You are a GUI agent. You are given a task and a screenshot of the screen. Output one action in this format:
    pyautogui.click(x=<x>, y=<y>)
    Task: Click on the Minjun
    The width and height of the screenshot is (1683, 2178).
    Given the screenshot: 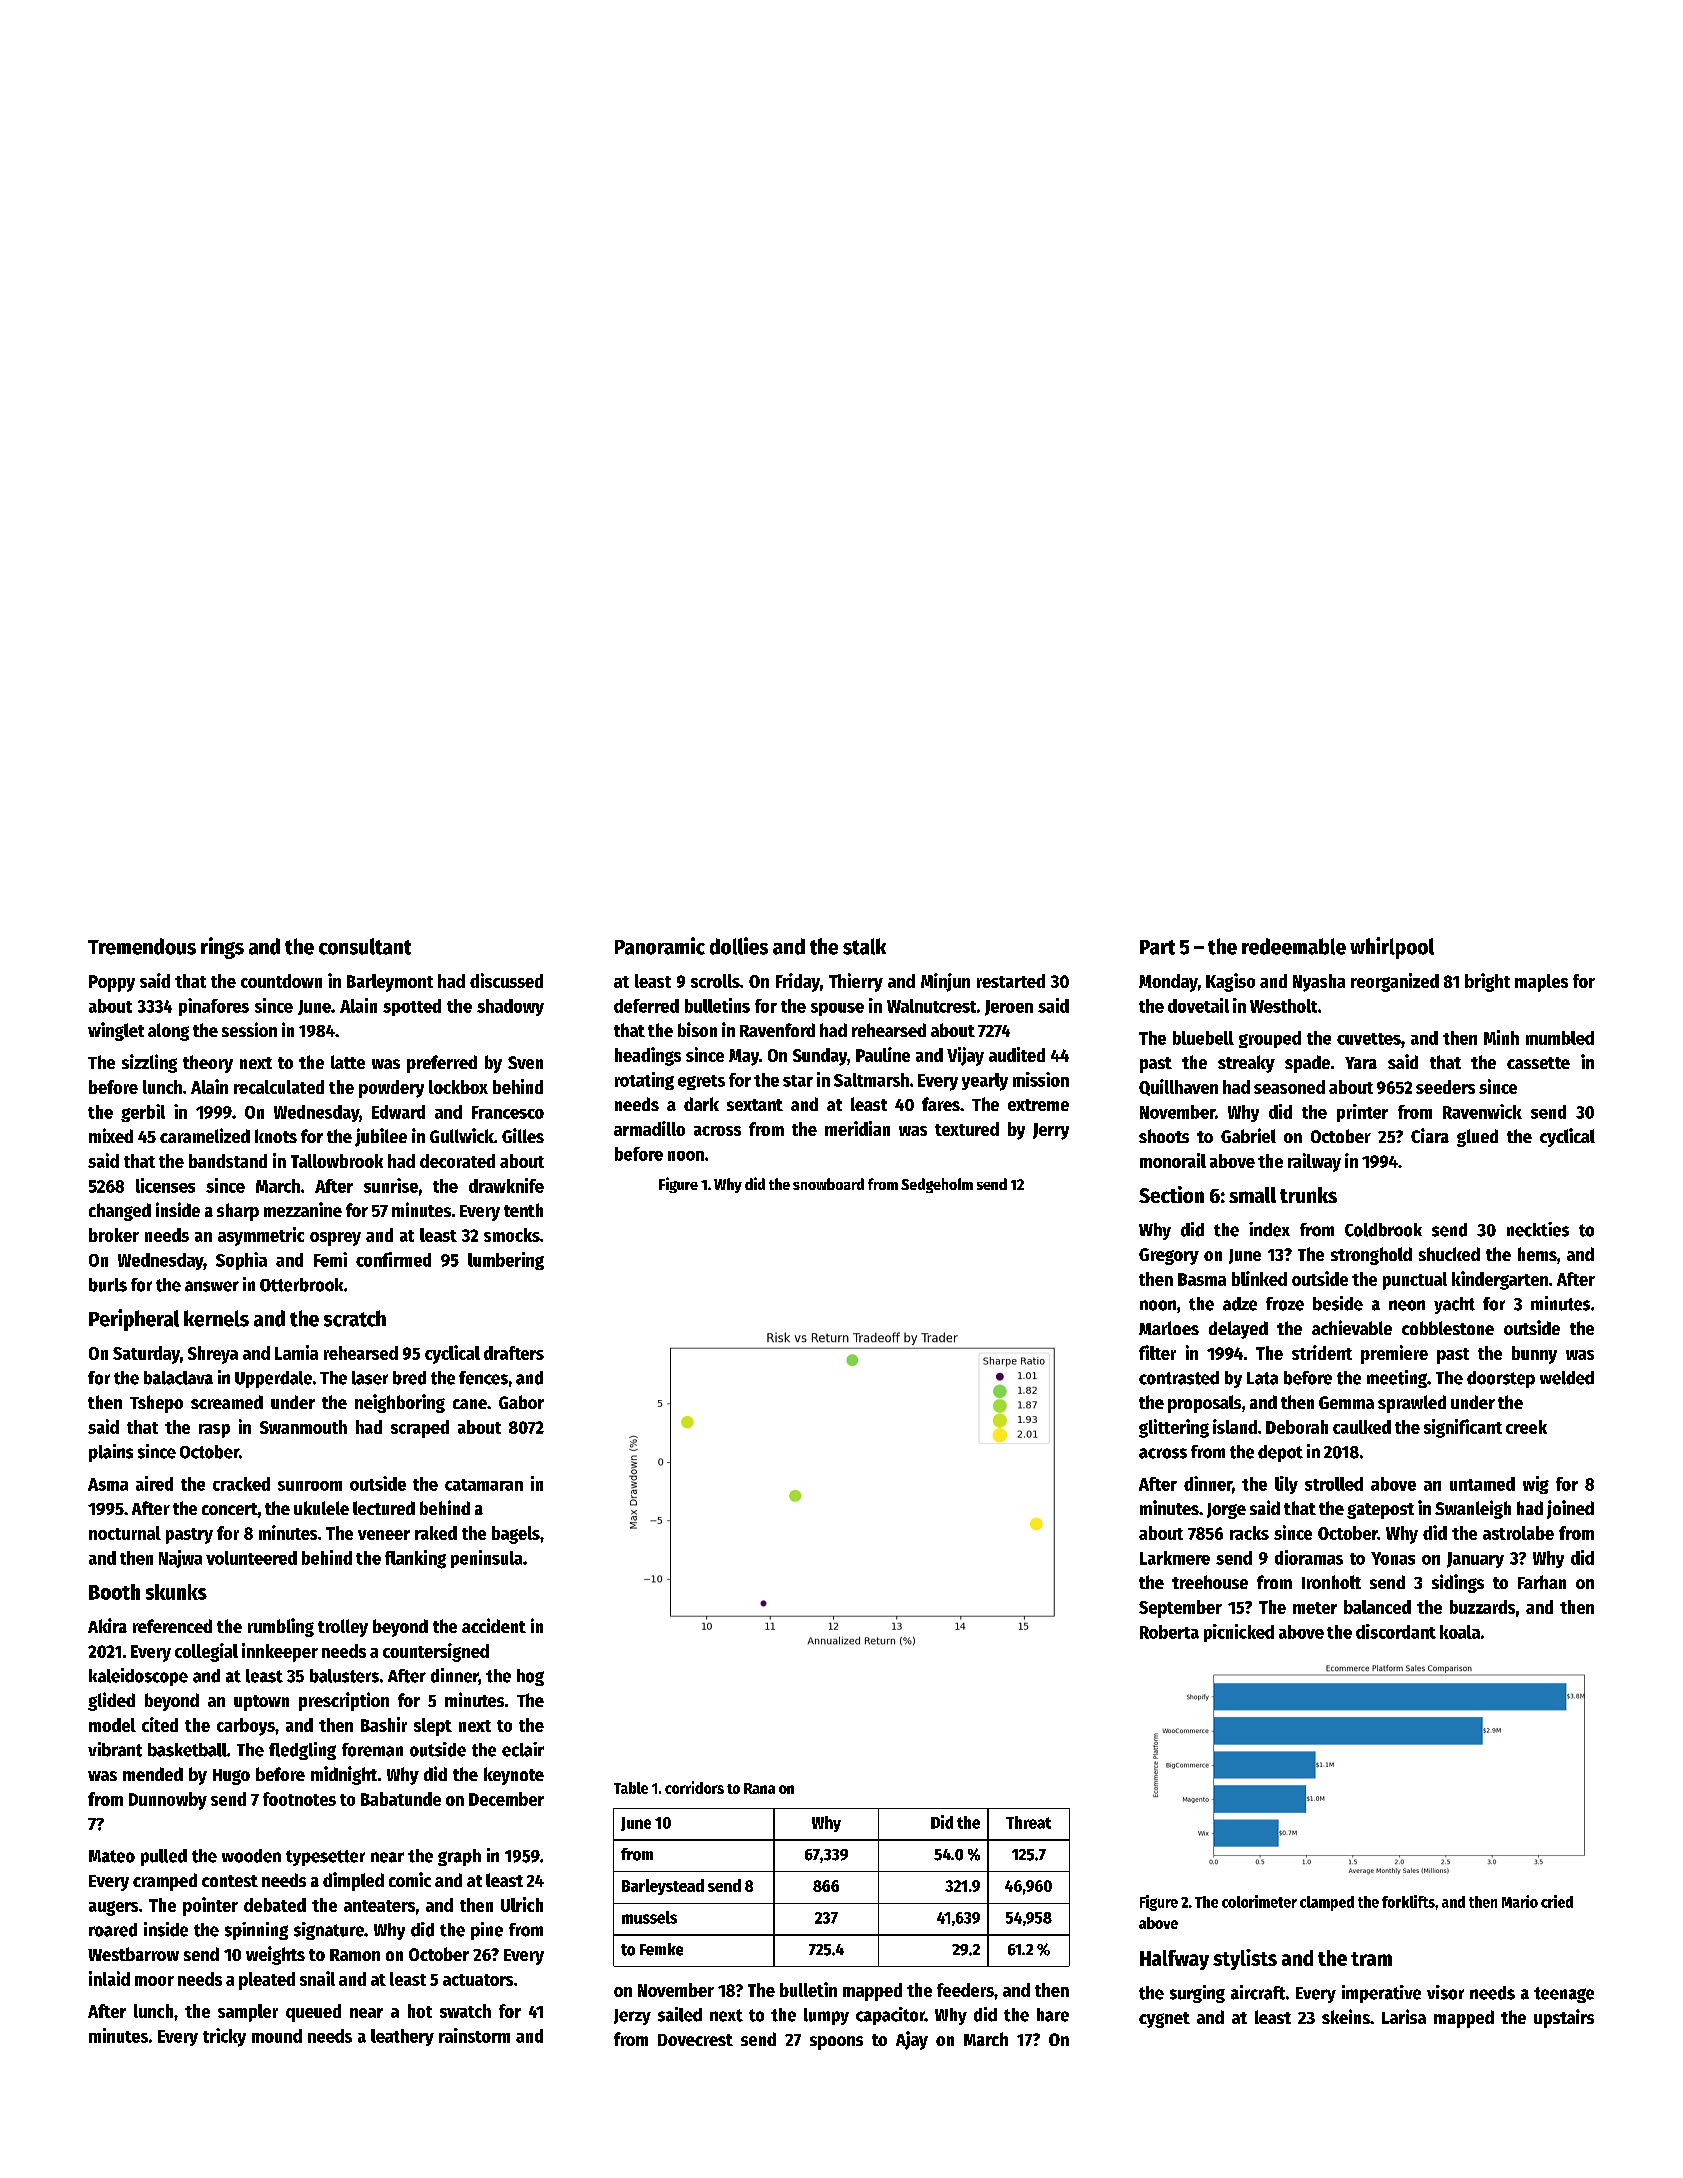 What is the action you would take?
    pyautogui.click(x=945, y=982)
